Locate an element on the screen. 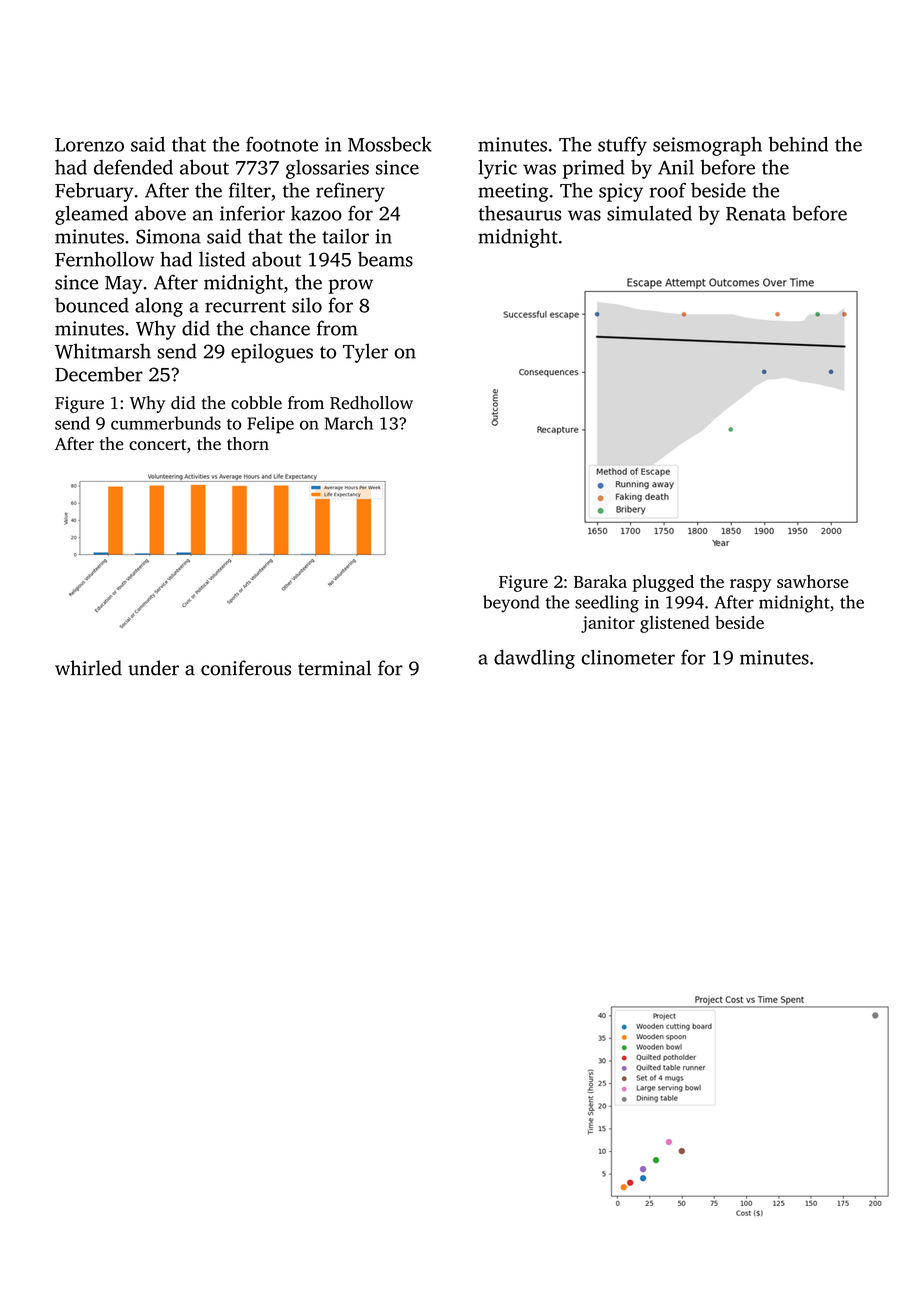  Mossbeck is located at coordinates (390, 144).
